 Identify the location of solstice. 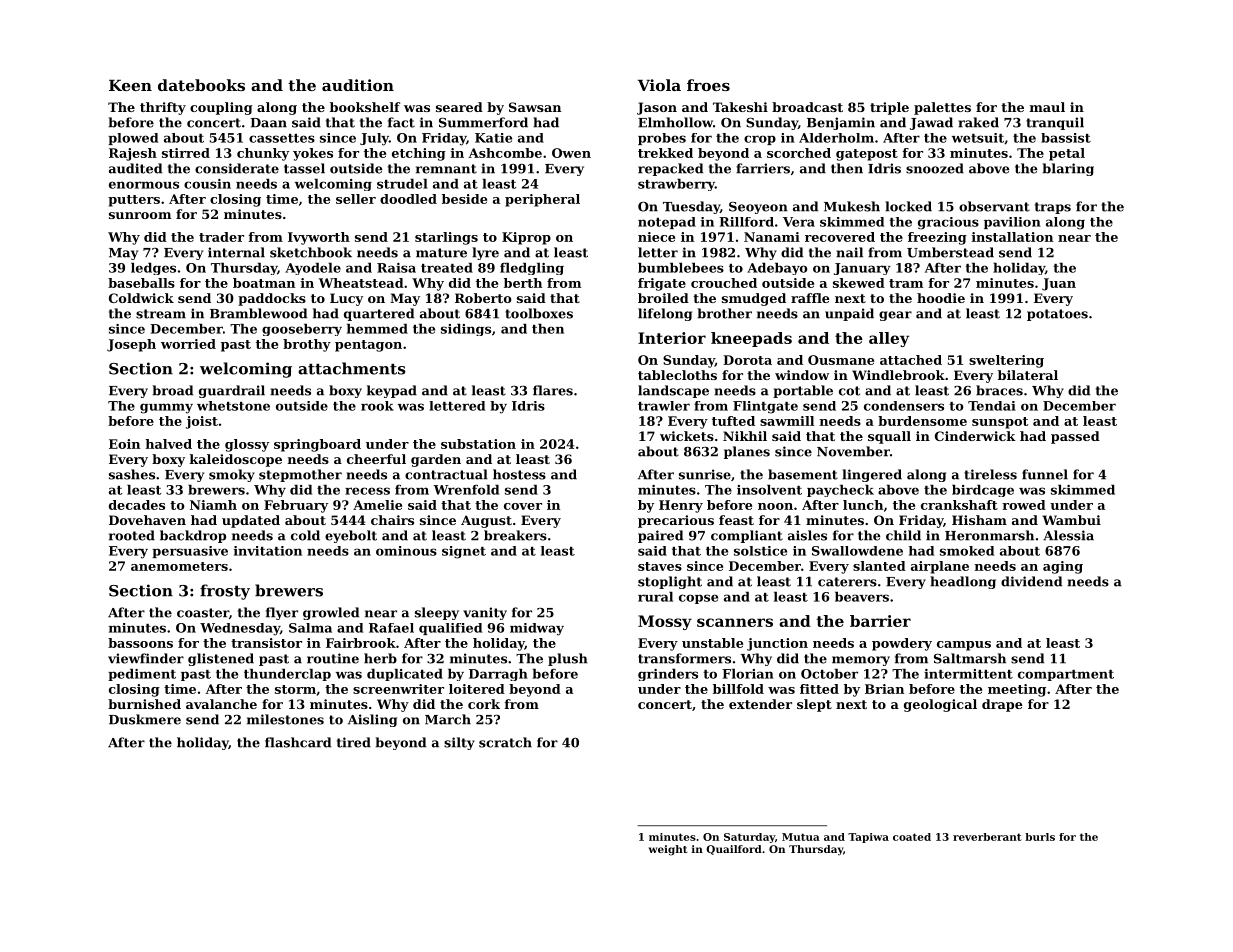
(760, 551).
